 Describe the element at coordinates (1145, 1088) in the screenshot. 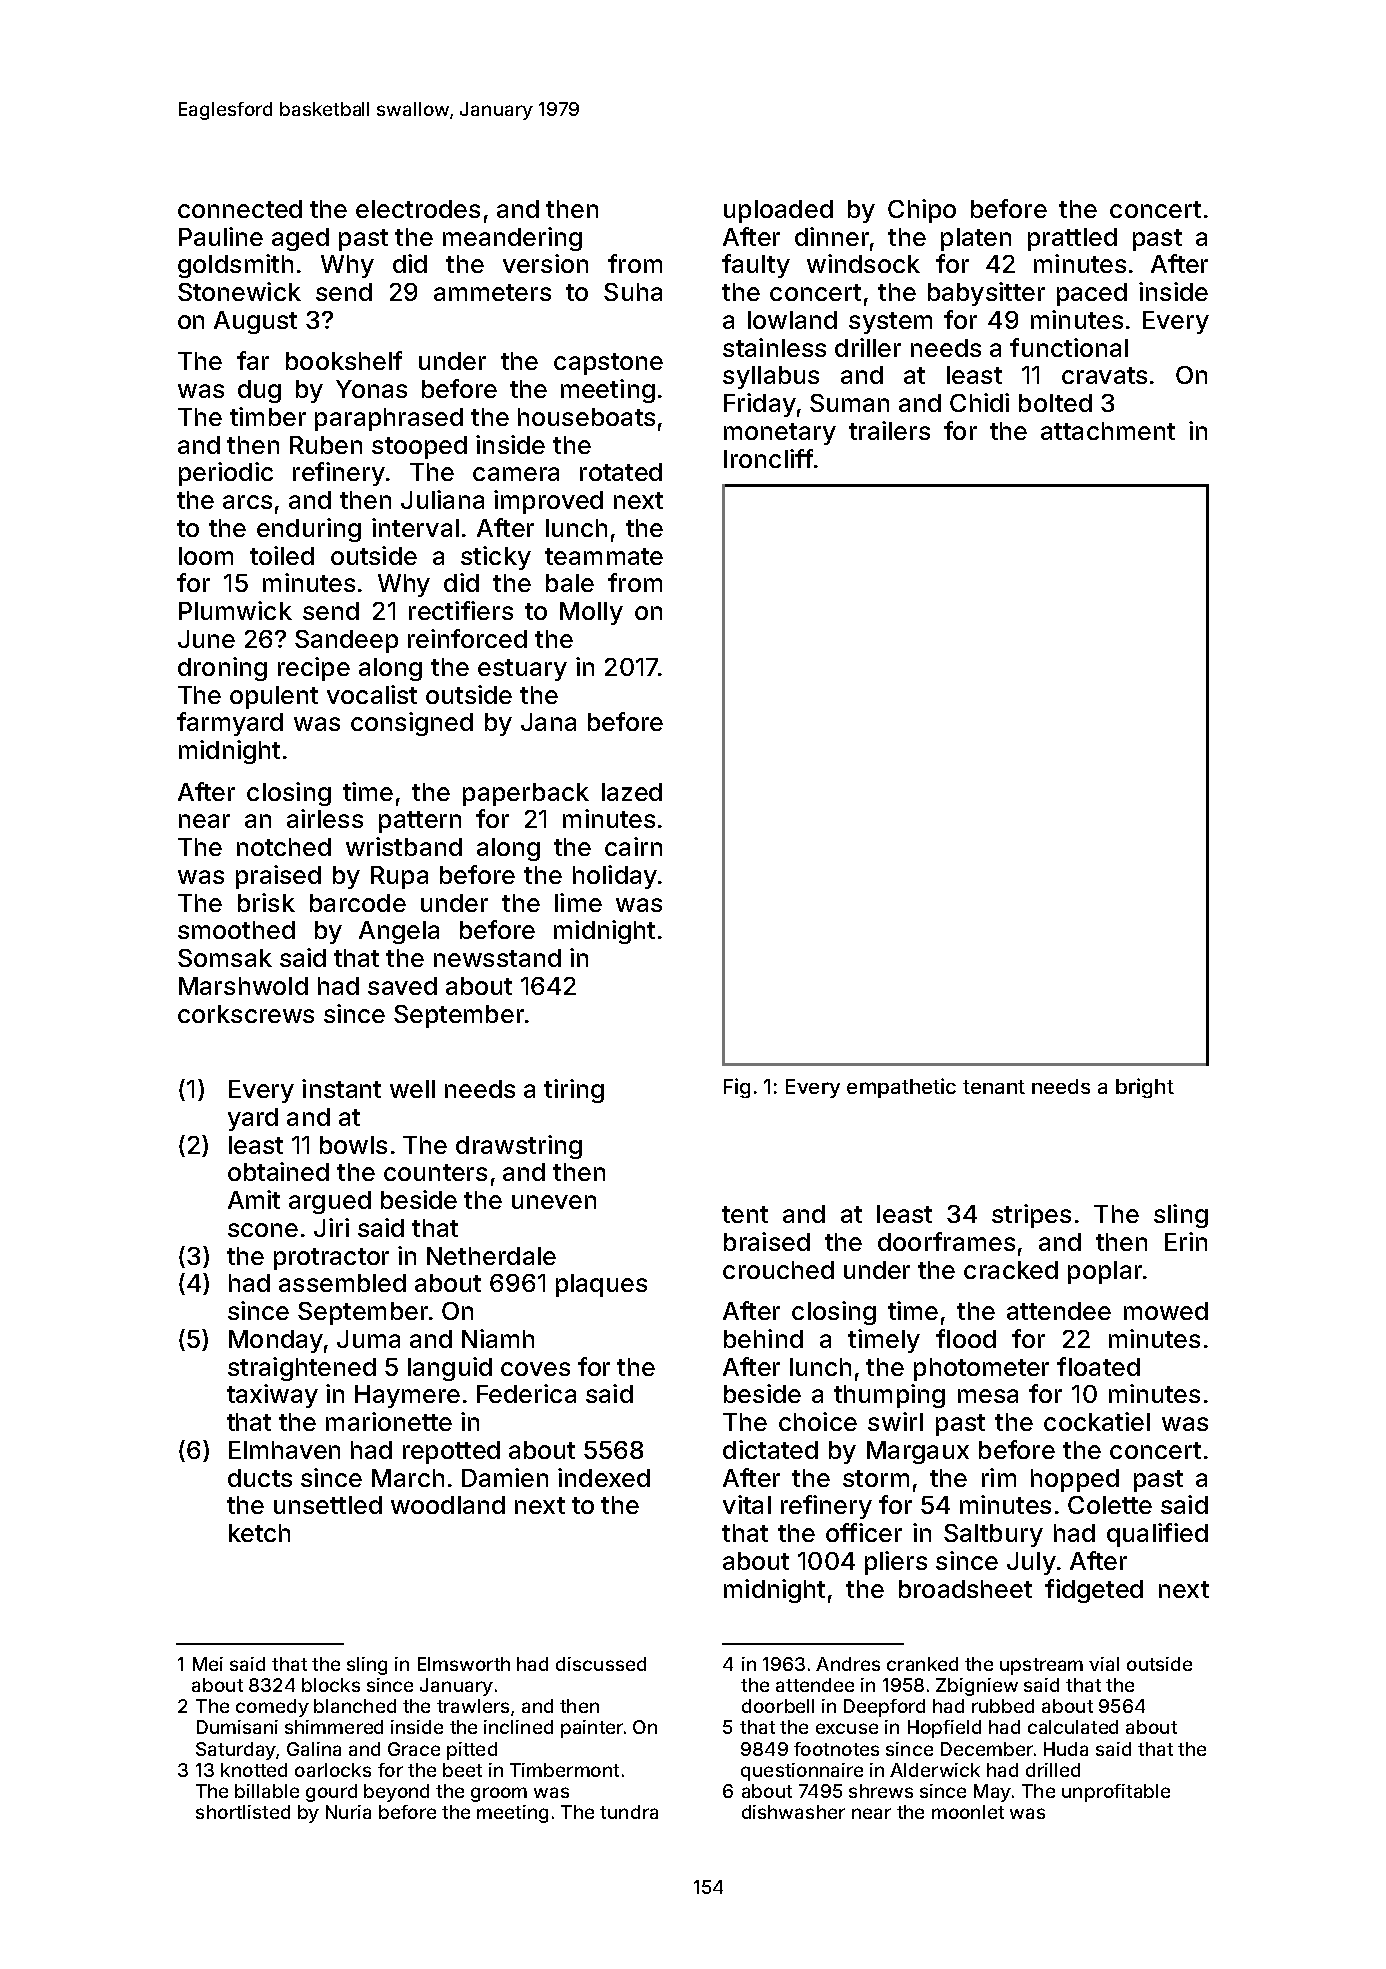

I see `bright` at that location.
